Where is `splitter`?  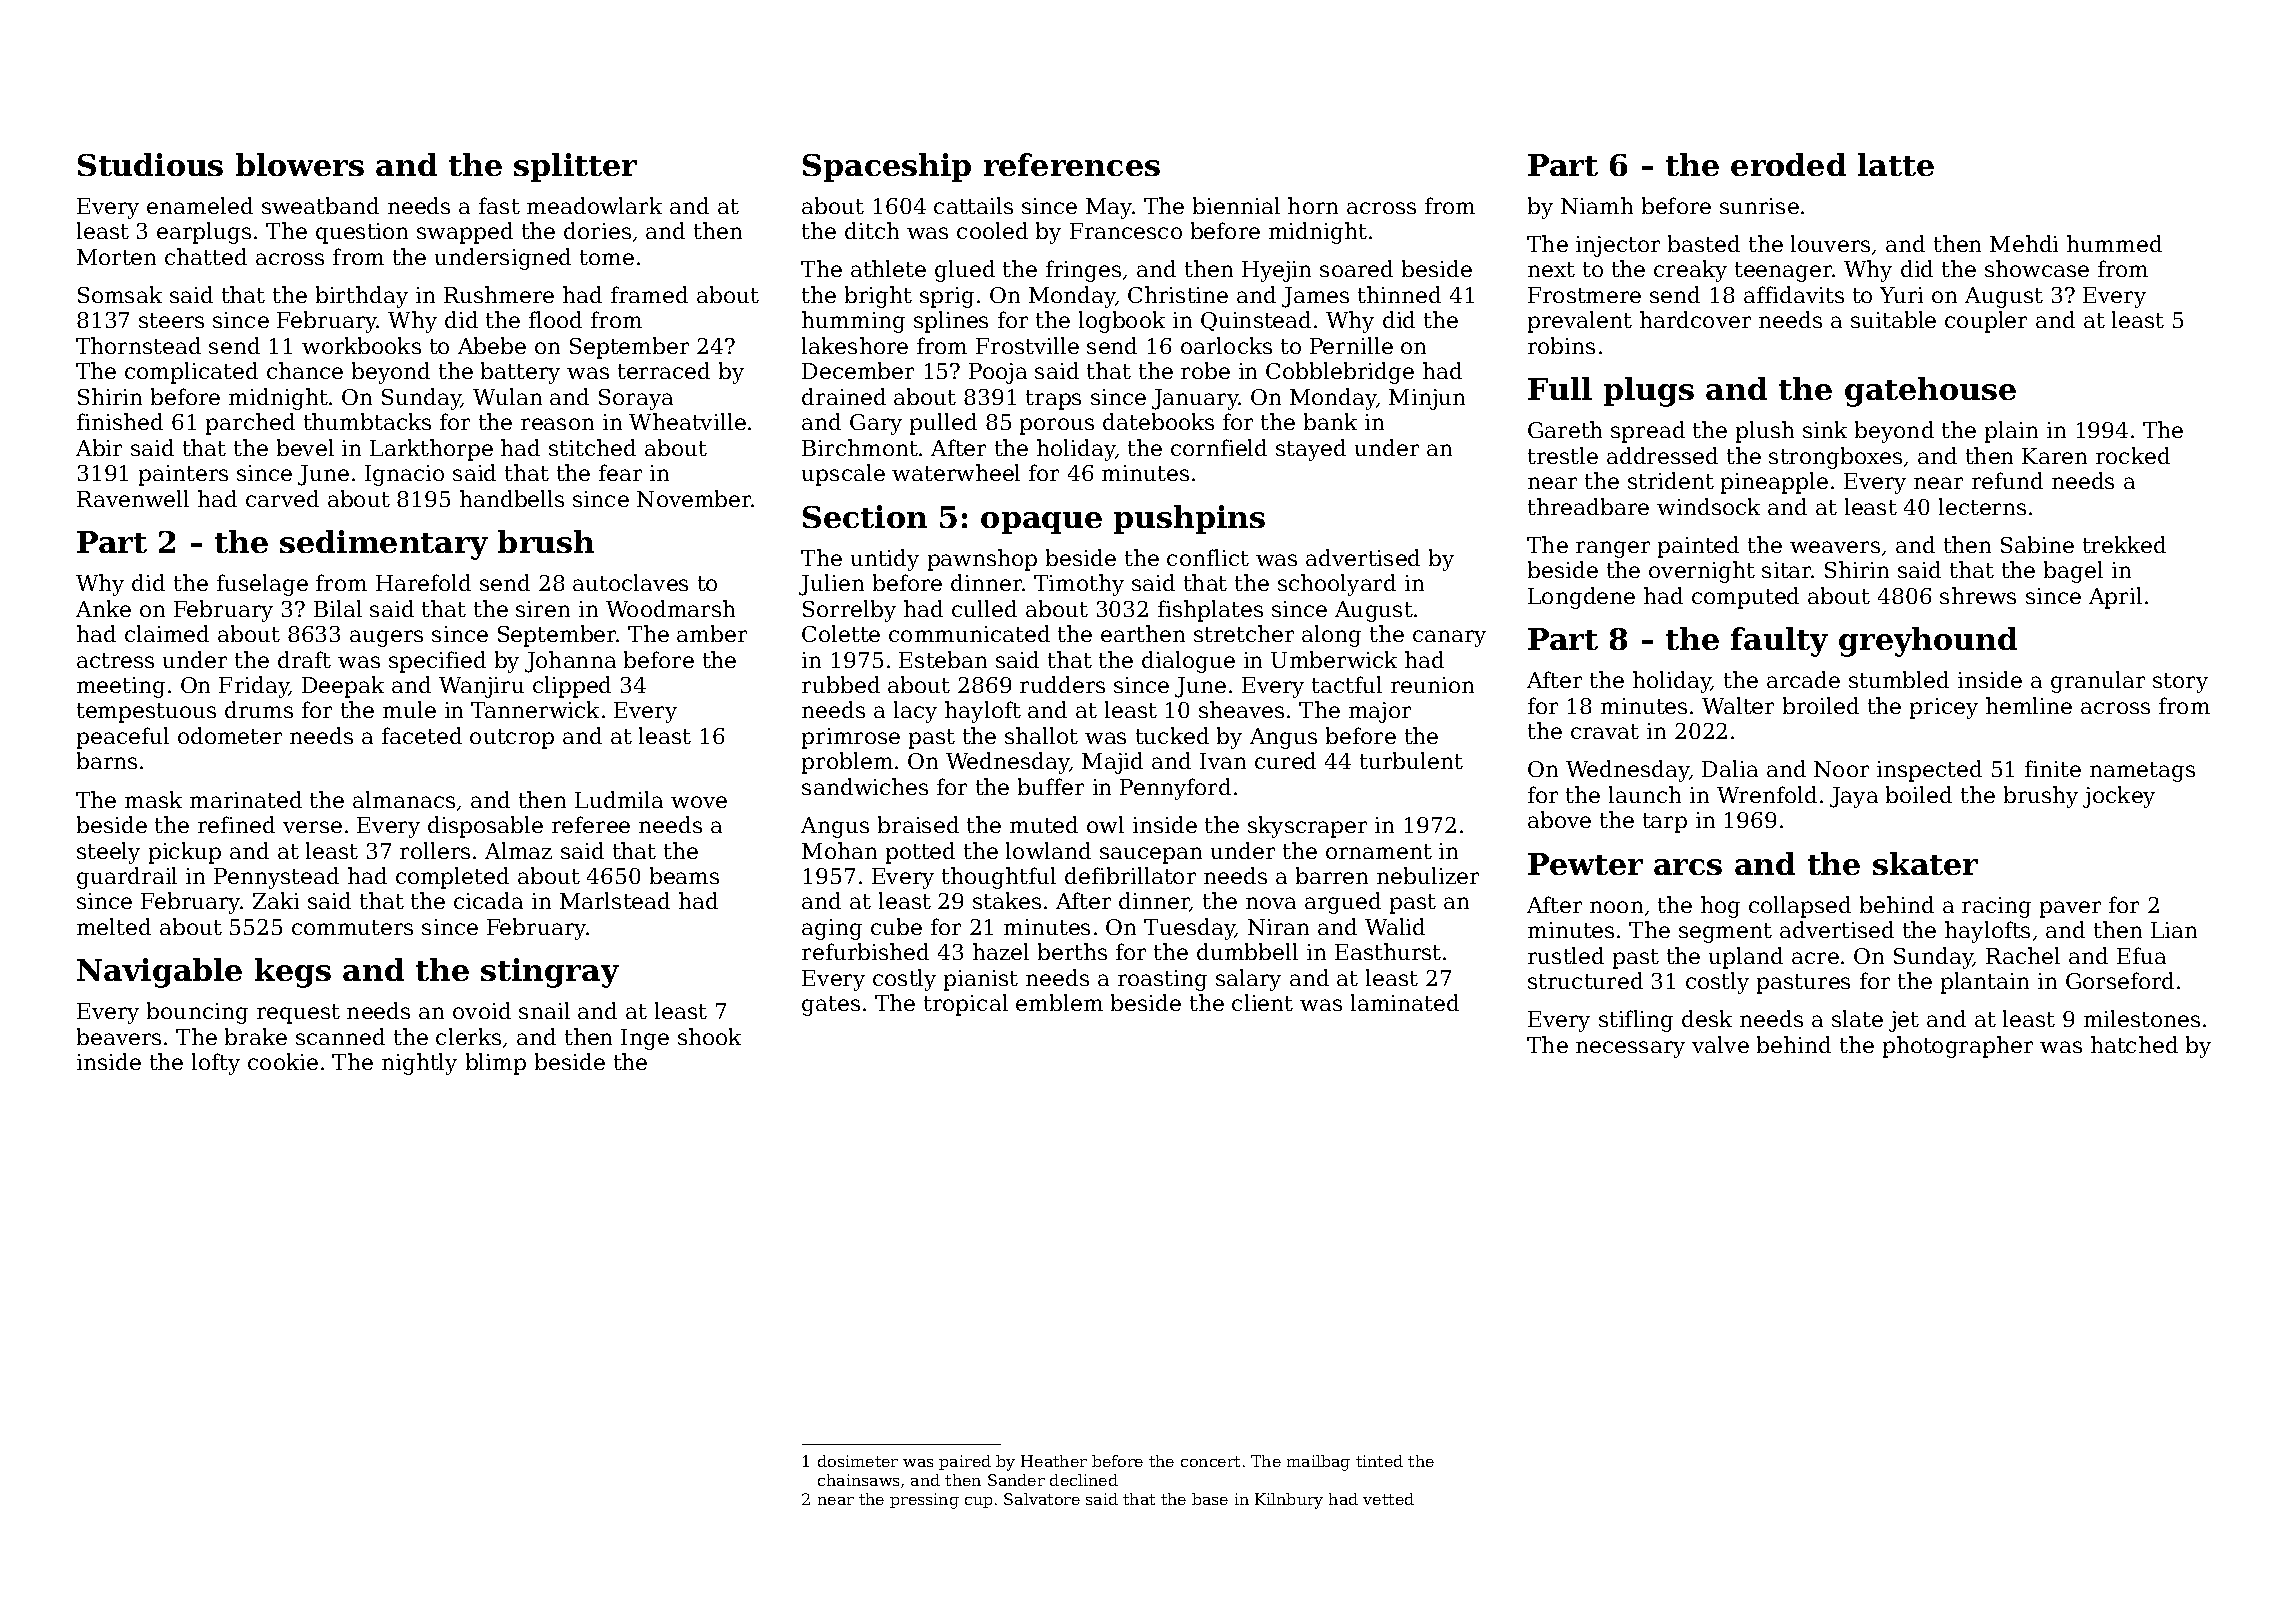
splitter is located at coordinates (575, 167).
